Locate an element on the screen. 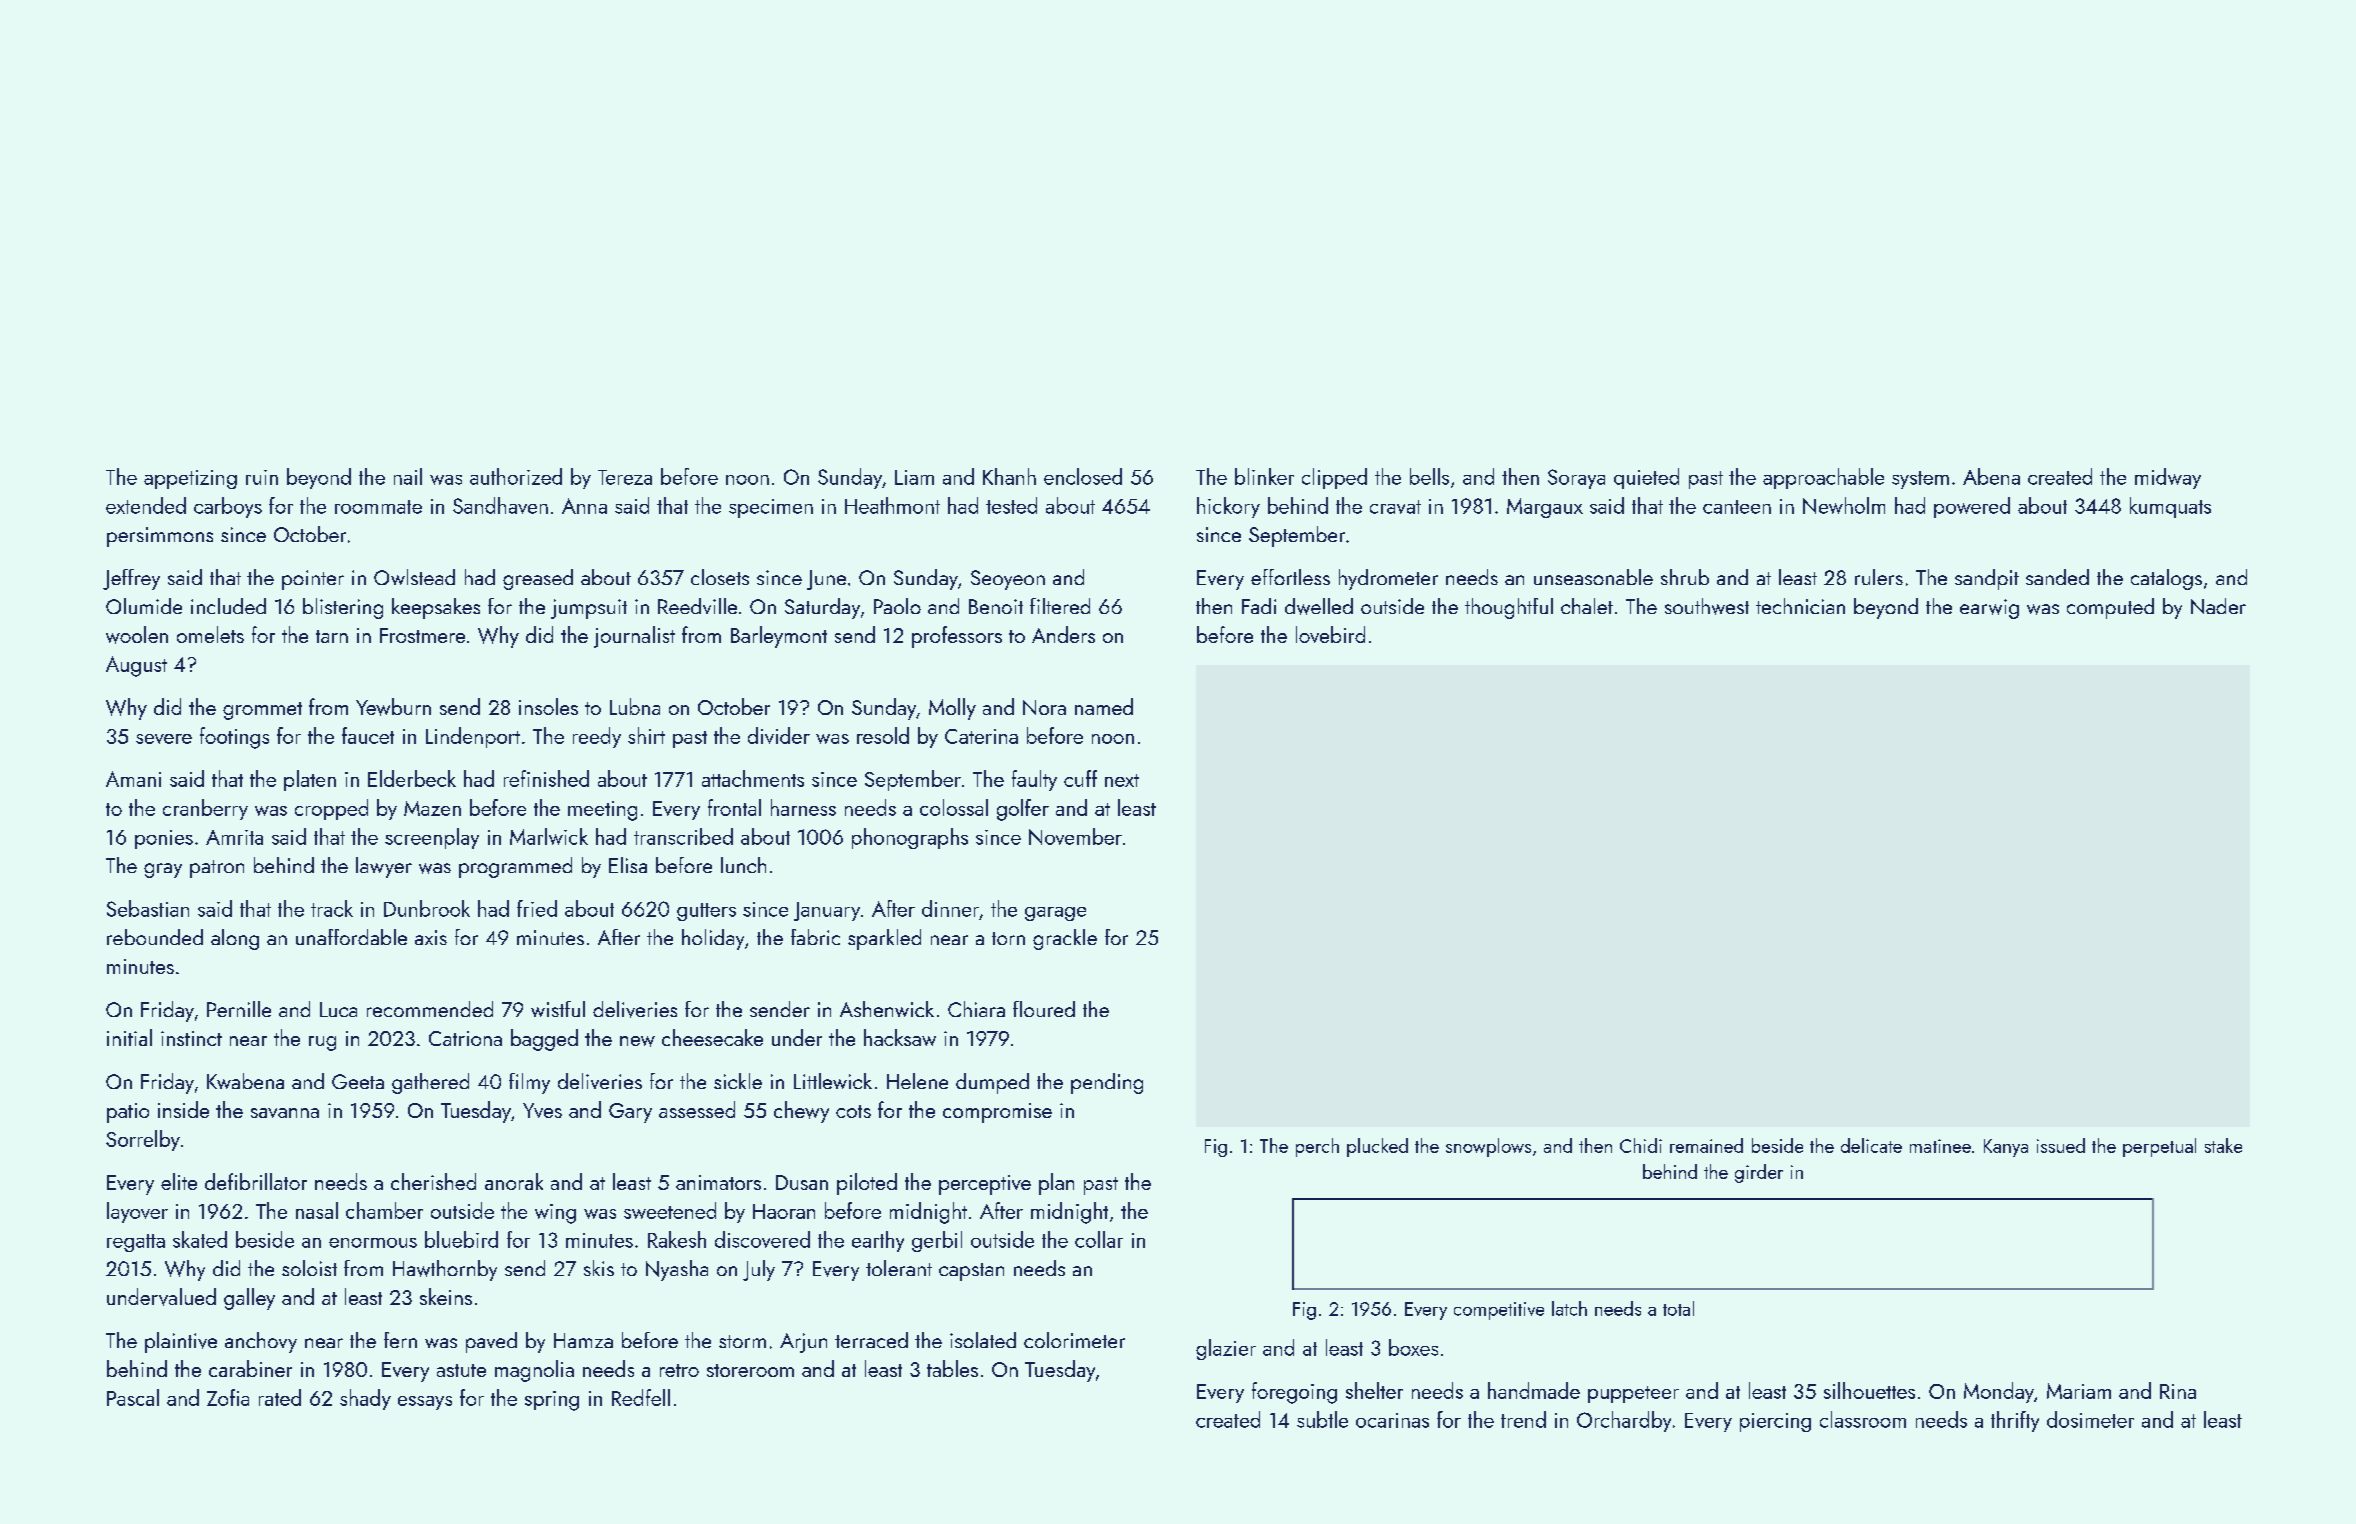 The image size is (2356, 1524). instinct is located at coordinates (191, 1038).
